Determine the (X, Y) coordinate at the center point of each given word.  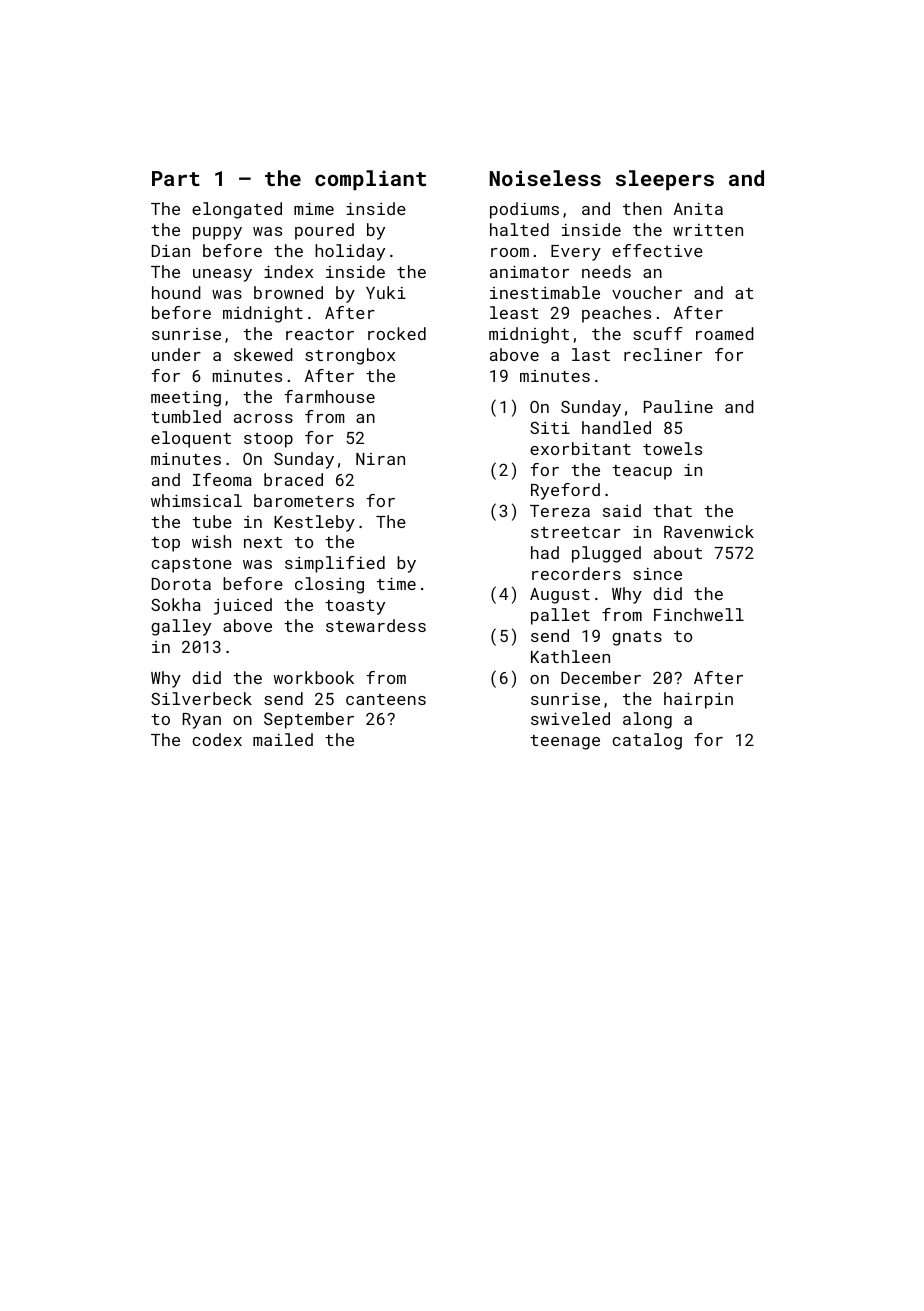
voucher (647, 292)
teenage (565, 742)
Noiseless (545, 178)
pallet (560, 616)
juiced (243, 606)
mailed (283, 739)
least (514, 312)
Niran (380, 459)
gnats (637, 638)
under (176, 354)
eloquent (191, 439)
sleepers (665, 180)
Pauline (678, 406)
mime (314, 209)
